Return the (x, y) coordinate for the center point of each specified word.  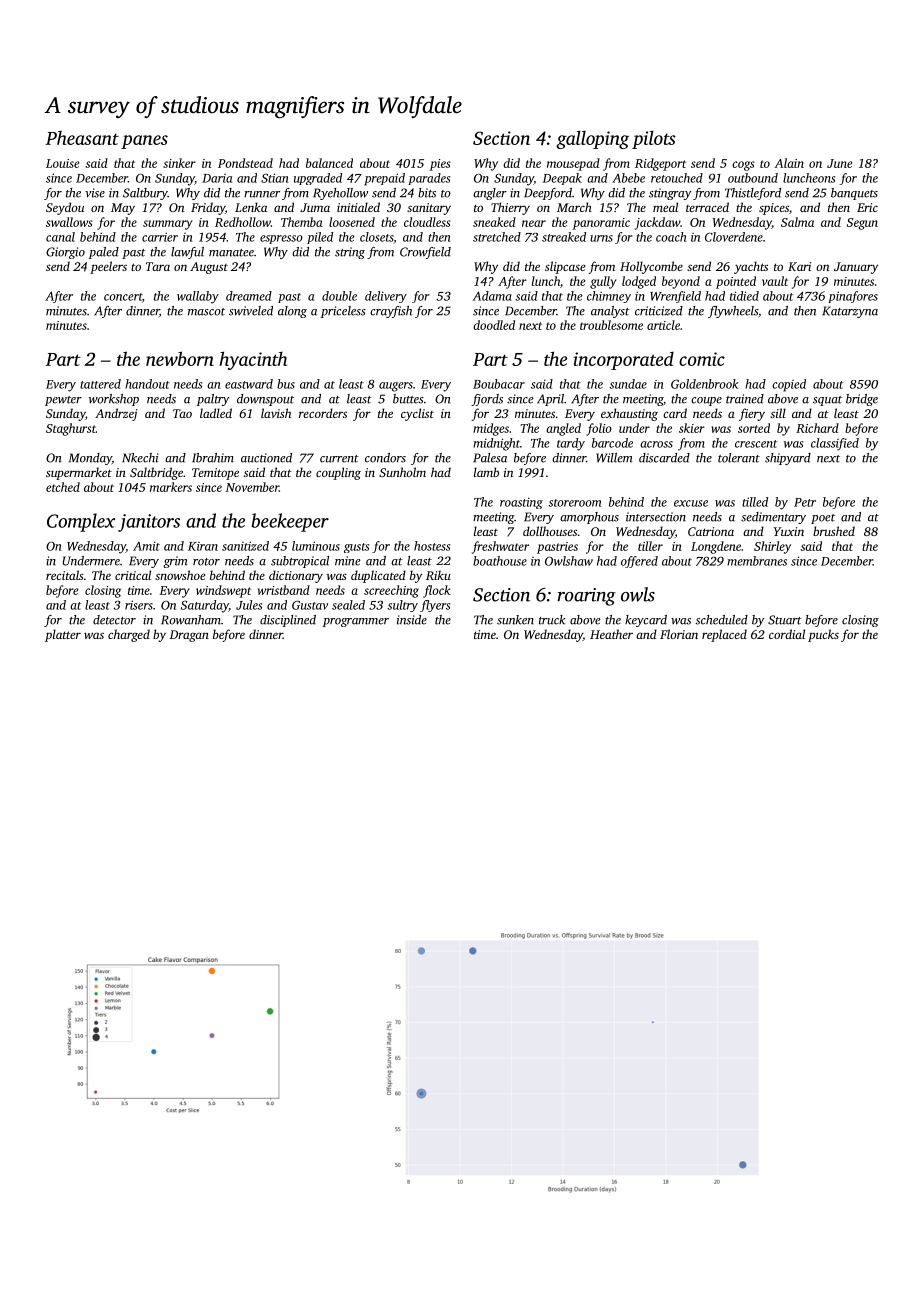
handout (147, 384)
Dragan (189, 636)
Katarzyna (850, 312)
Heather (611, 634)
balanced (329, 163)
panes (144, 142)
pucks (823, 635)
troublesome (611, 325)
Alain (789, 163)
